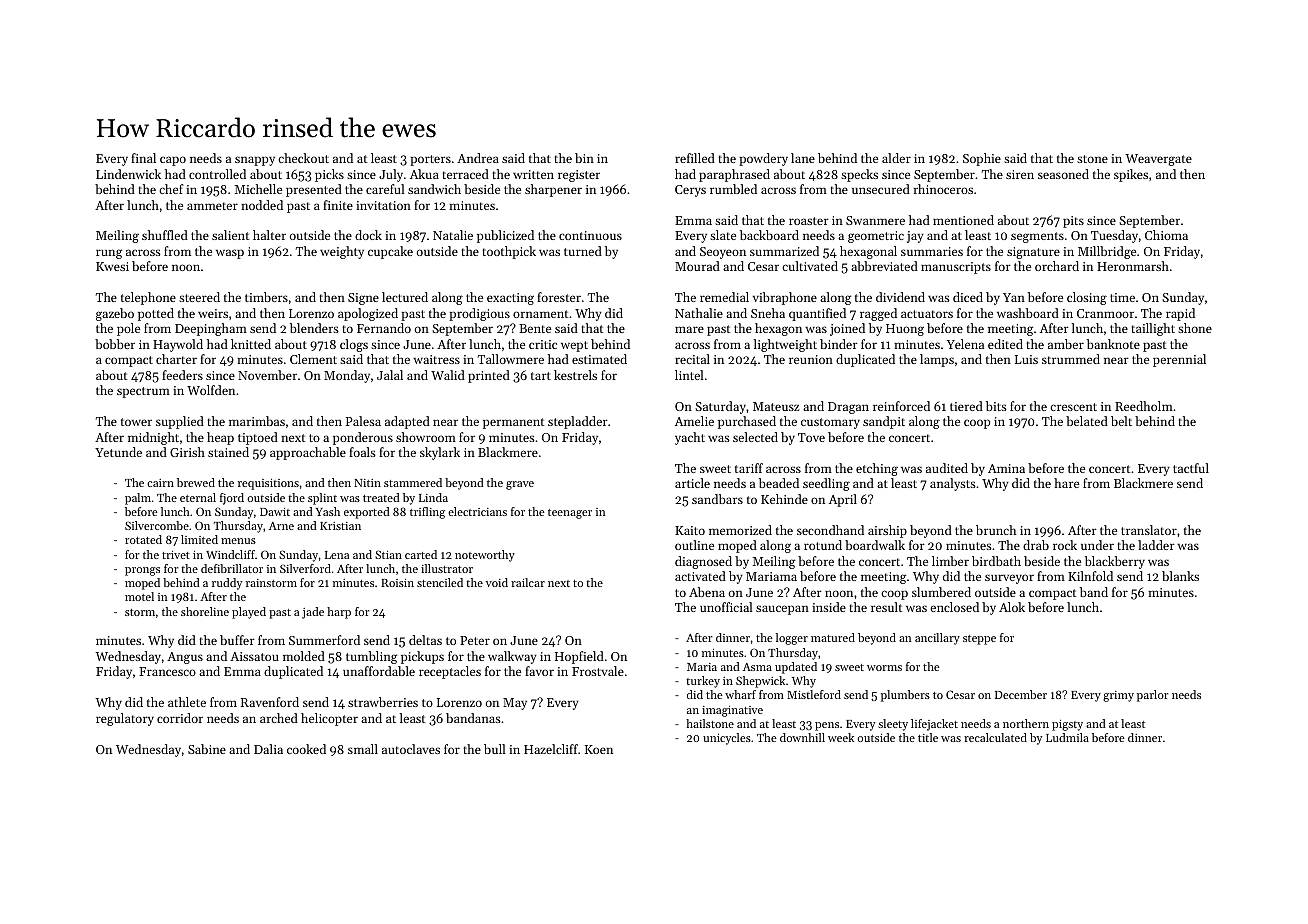 Image resolution: width=1308 pixels, height=924 pixels. I want to click on Francesco, so click(167, 671).
